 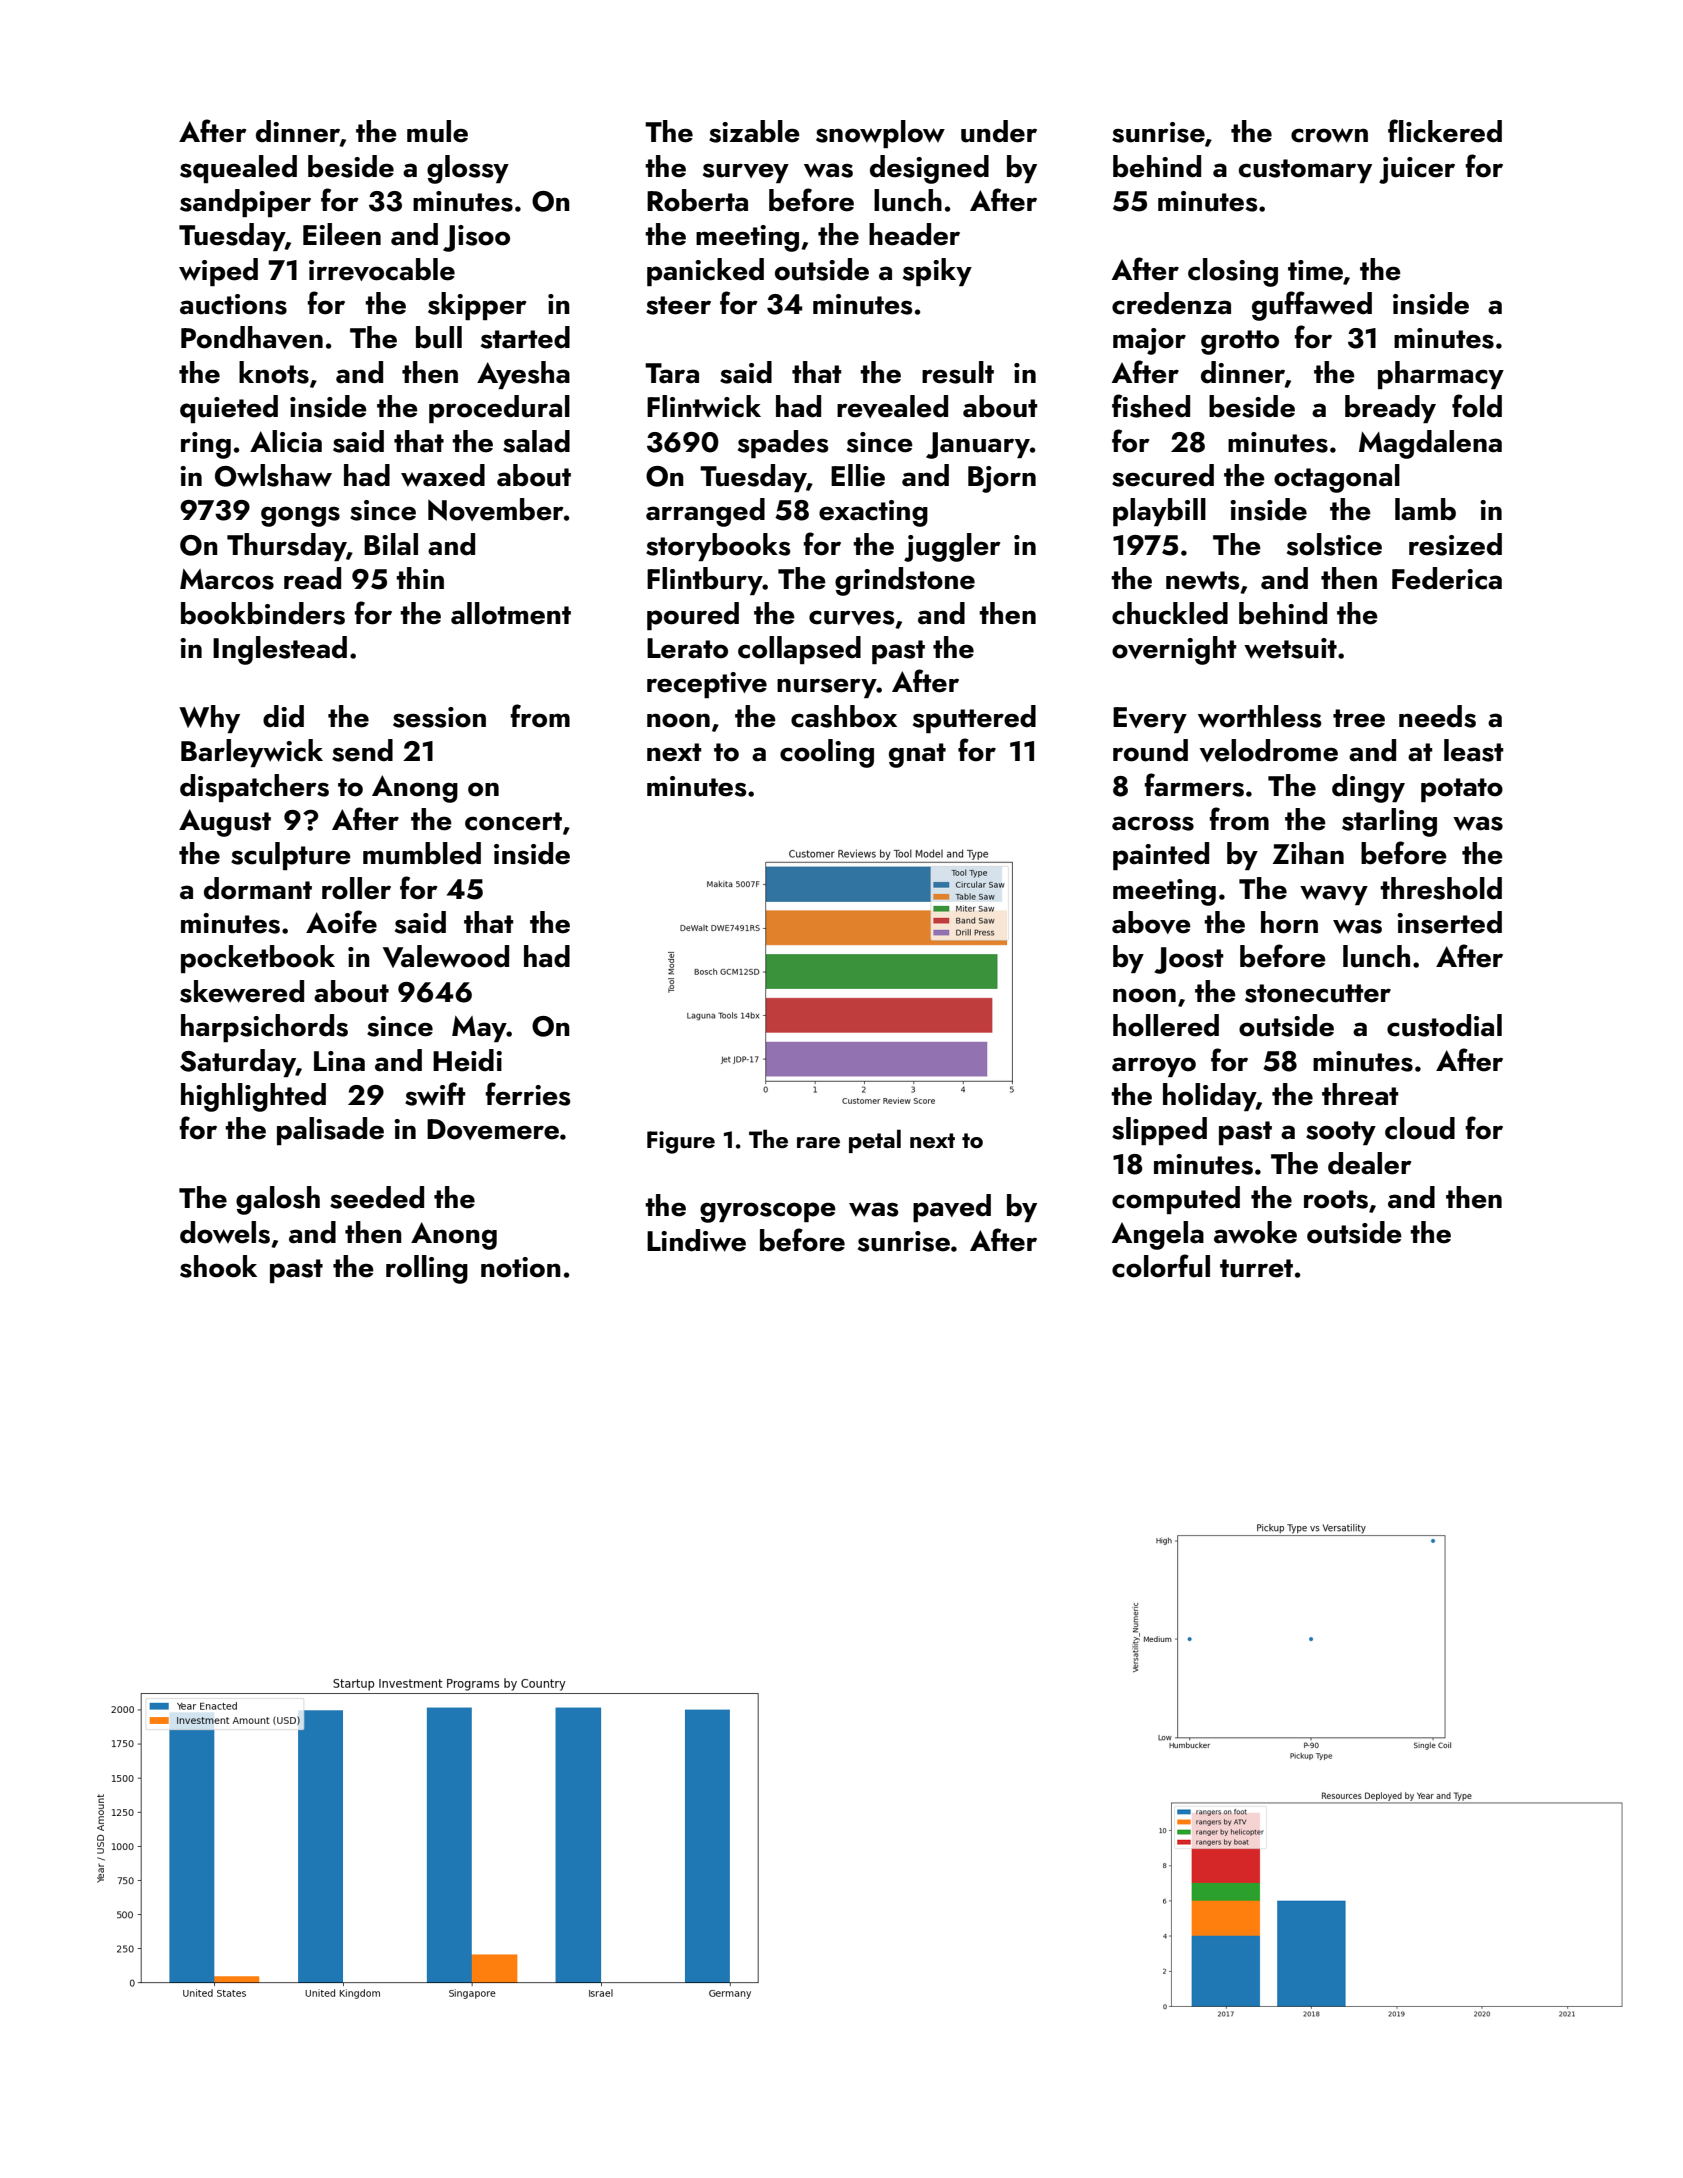 I want to click on Valewood, so click(x=446, y=956).
